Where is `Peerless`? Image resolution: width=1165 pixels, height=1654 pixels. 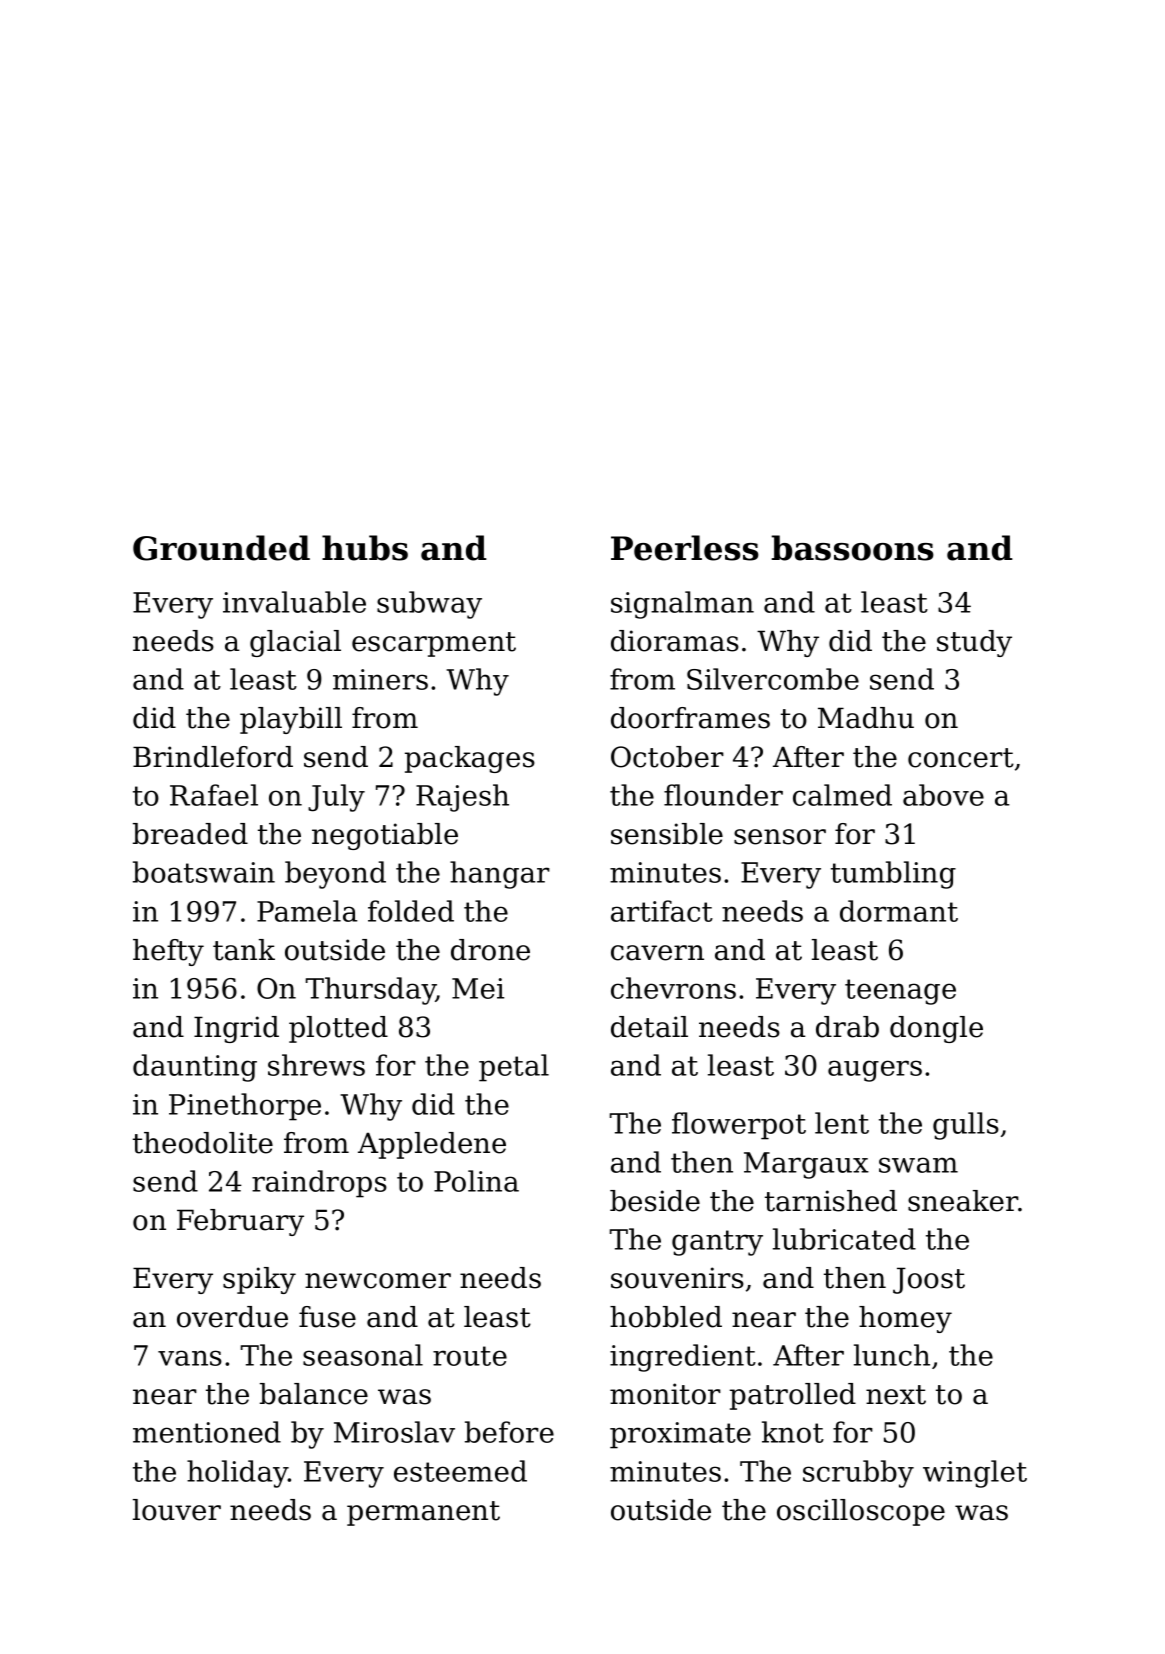
Peerless is located at coordinates (685, 548).
